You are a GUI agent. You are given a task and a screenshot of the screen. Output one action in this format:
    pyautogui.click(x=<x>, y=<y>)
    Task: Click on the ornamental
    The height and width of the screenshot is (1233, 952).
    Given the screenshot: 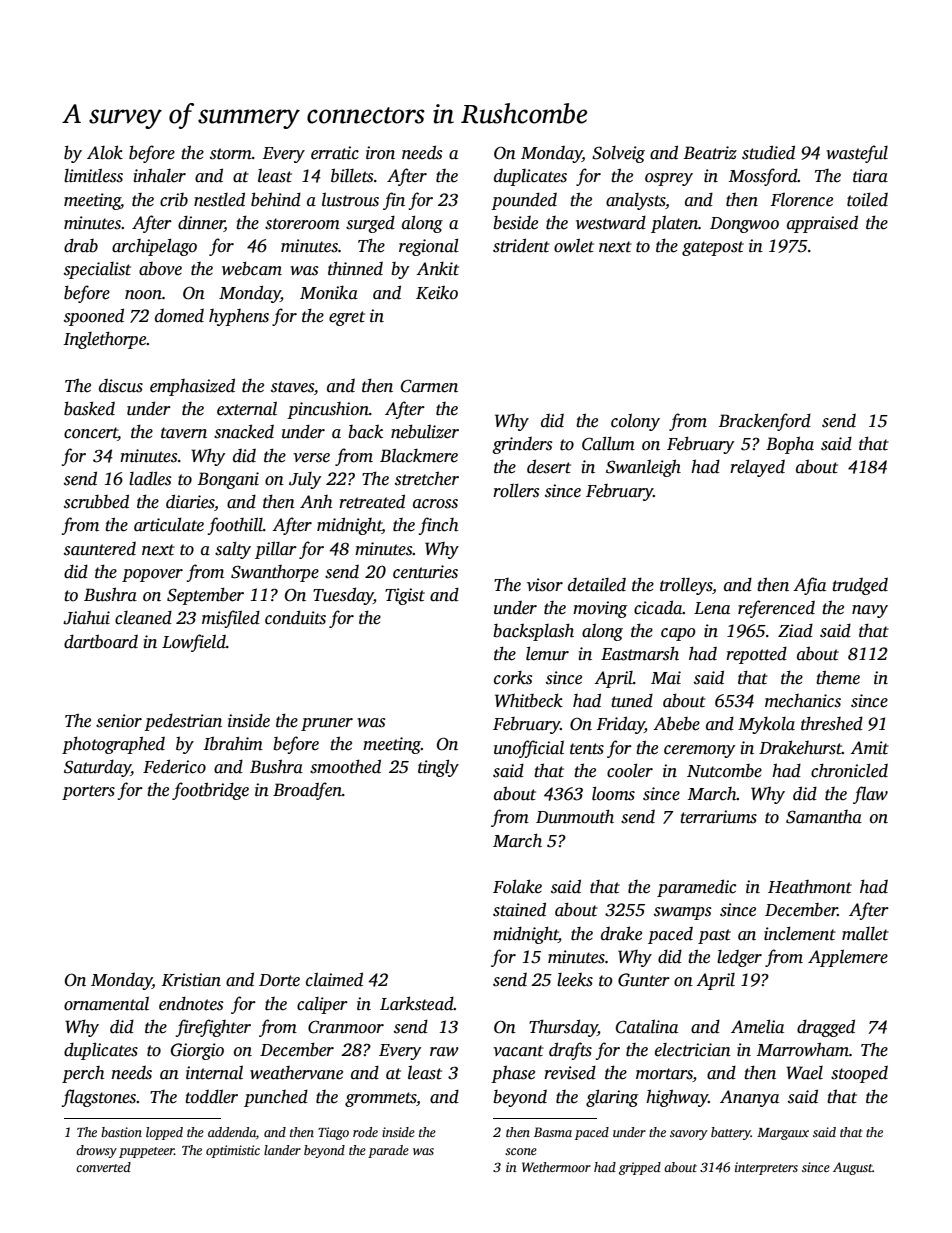 What is the action you would take?
    pyautogui.click(x=106, y=1004)
